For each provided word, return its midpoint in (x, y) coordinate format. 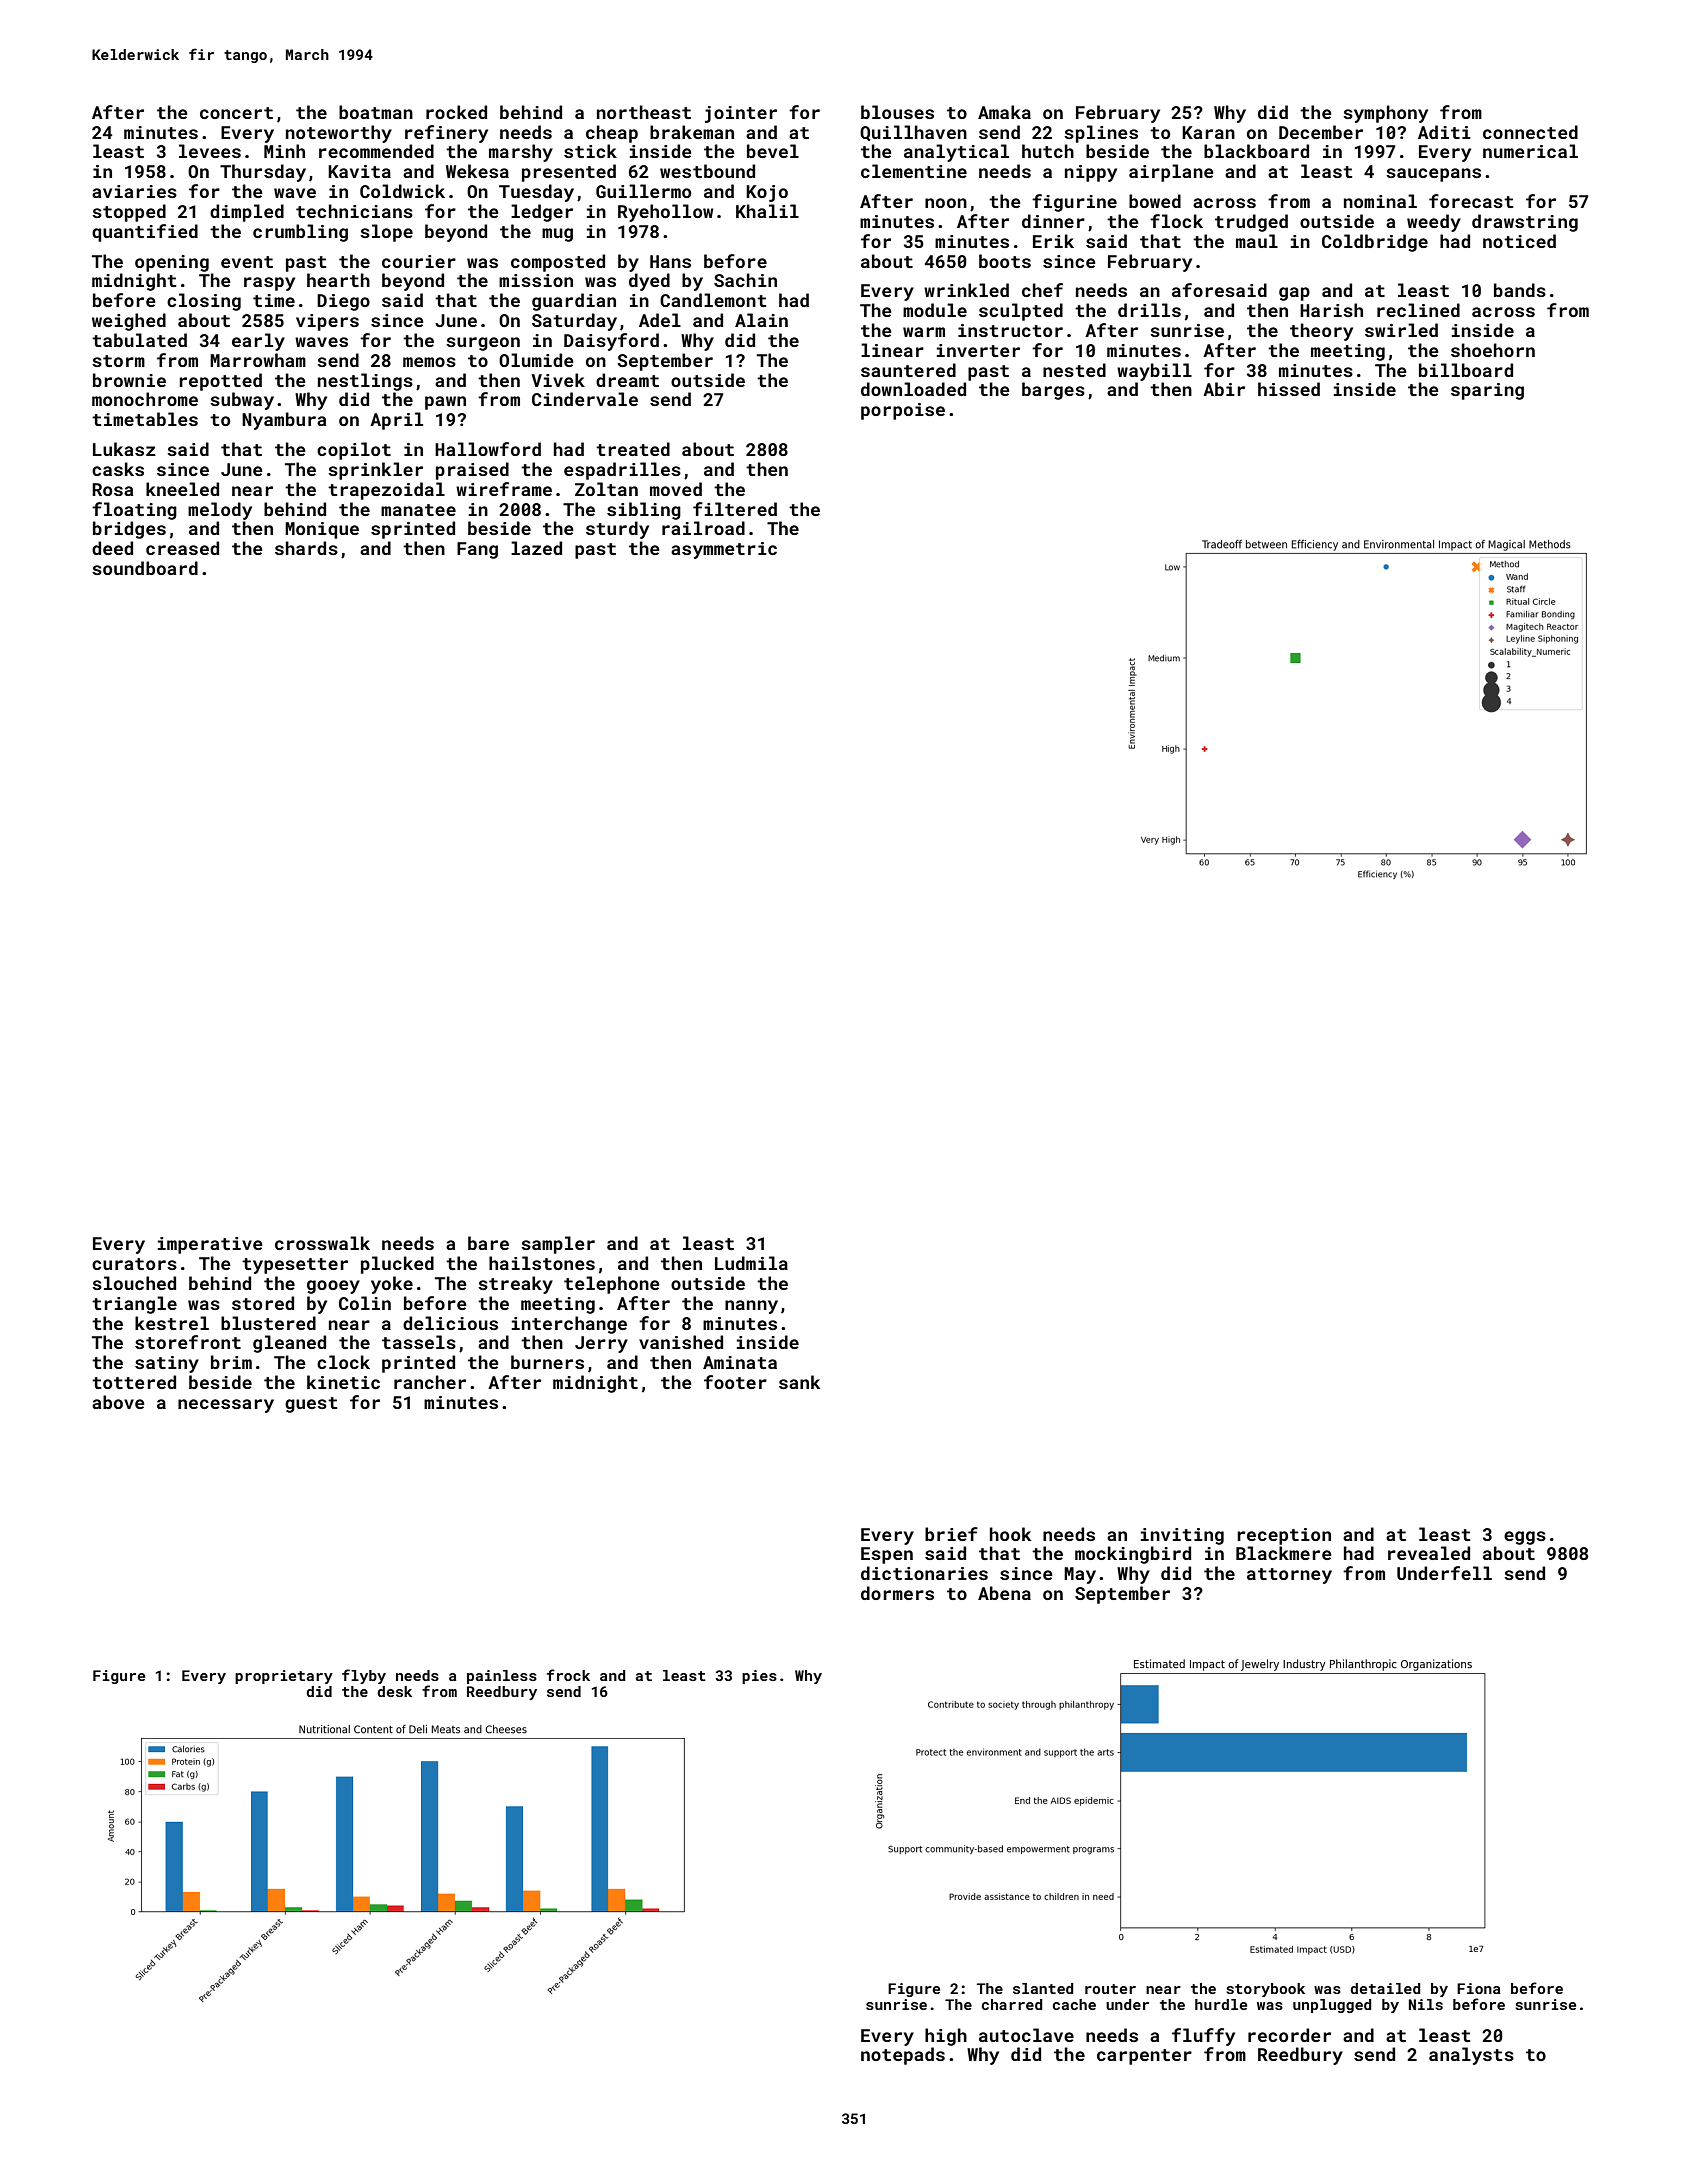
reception (1284, 1536)
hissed (1289, 389)
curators (134, 1264)
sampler (558, 1245)
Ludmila (751, 1263)
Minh (284, 151)
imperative (210, 1245)
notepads (903, 2056)
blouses (897, 112)
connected (1530, 132)
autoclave (1026, 2035)
